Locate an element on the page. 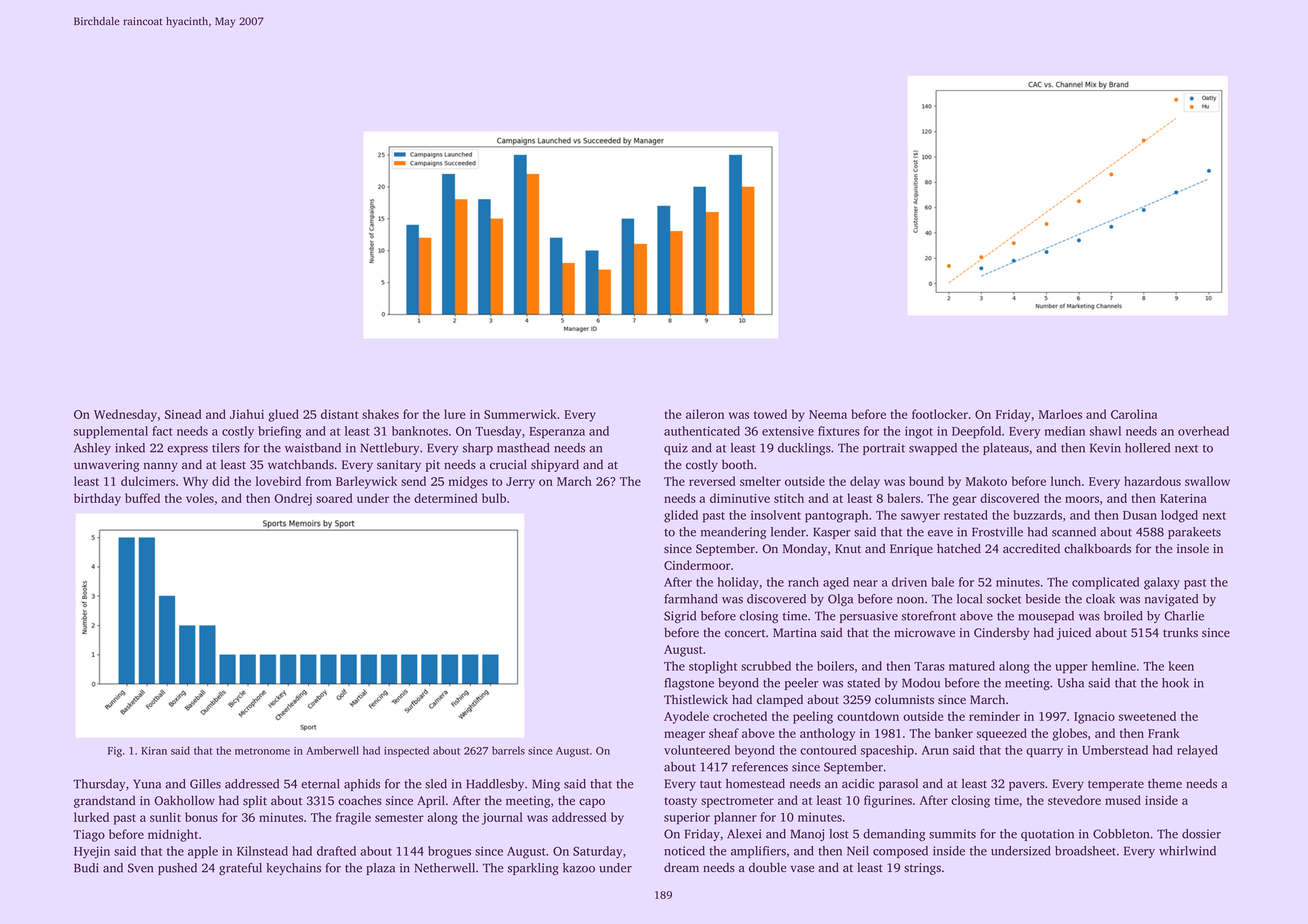  farmhand is located at coordinates (691, 599).
